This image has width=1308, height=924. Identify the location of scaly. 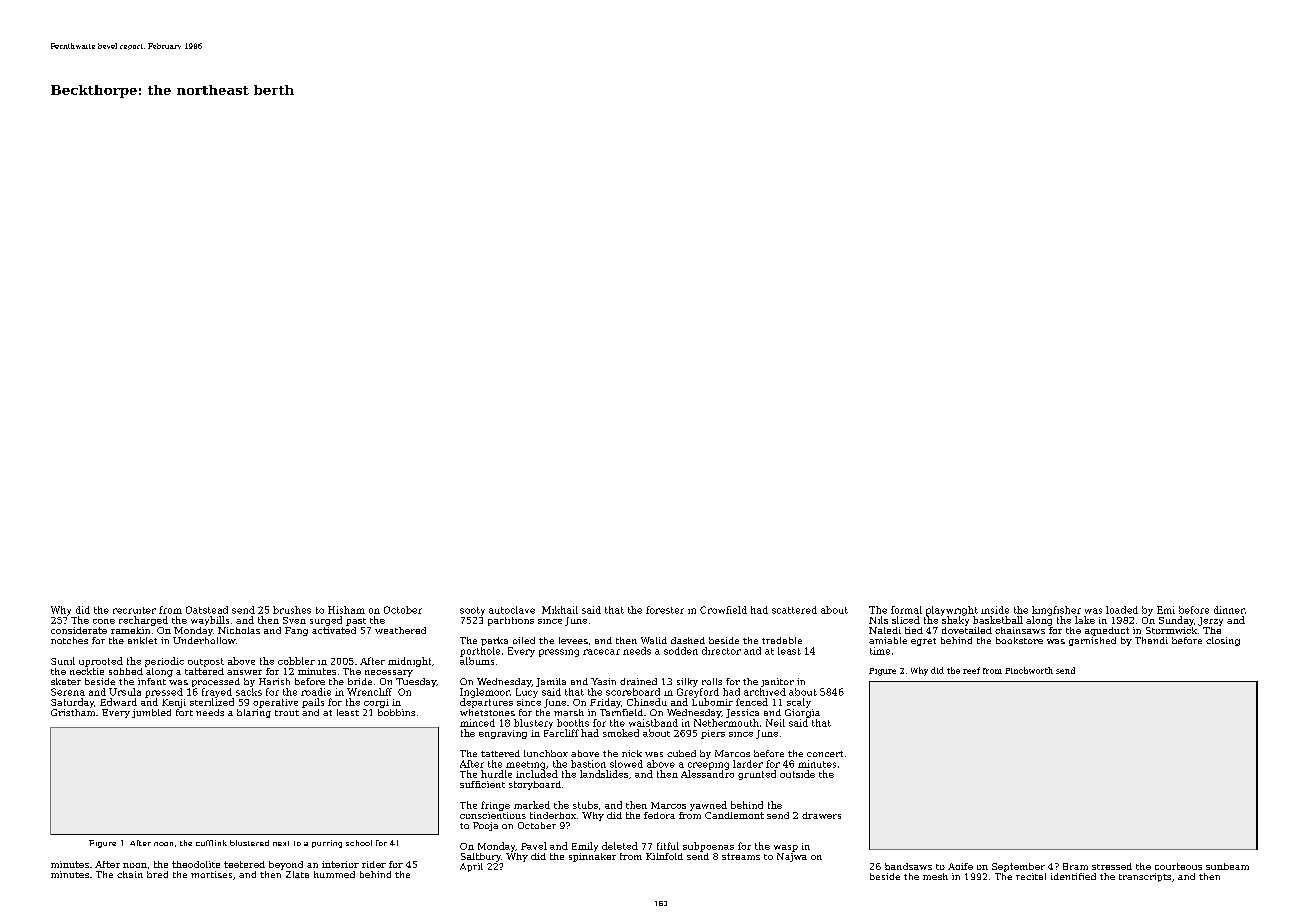
(799, 703).
